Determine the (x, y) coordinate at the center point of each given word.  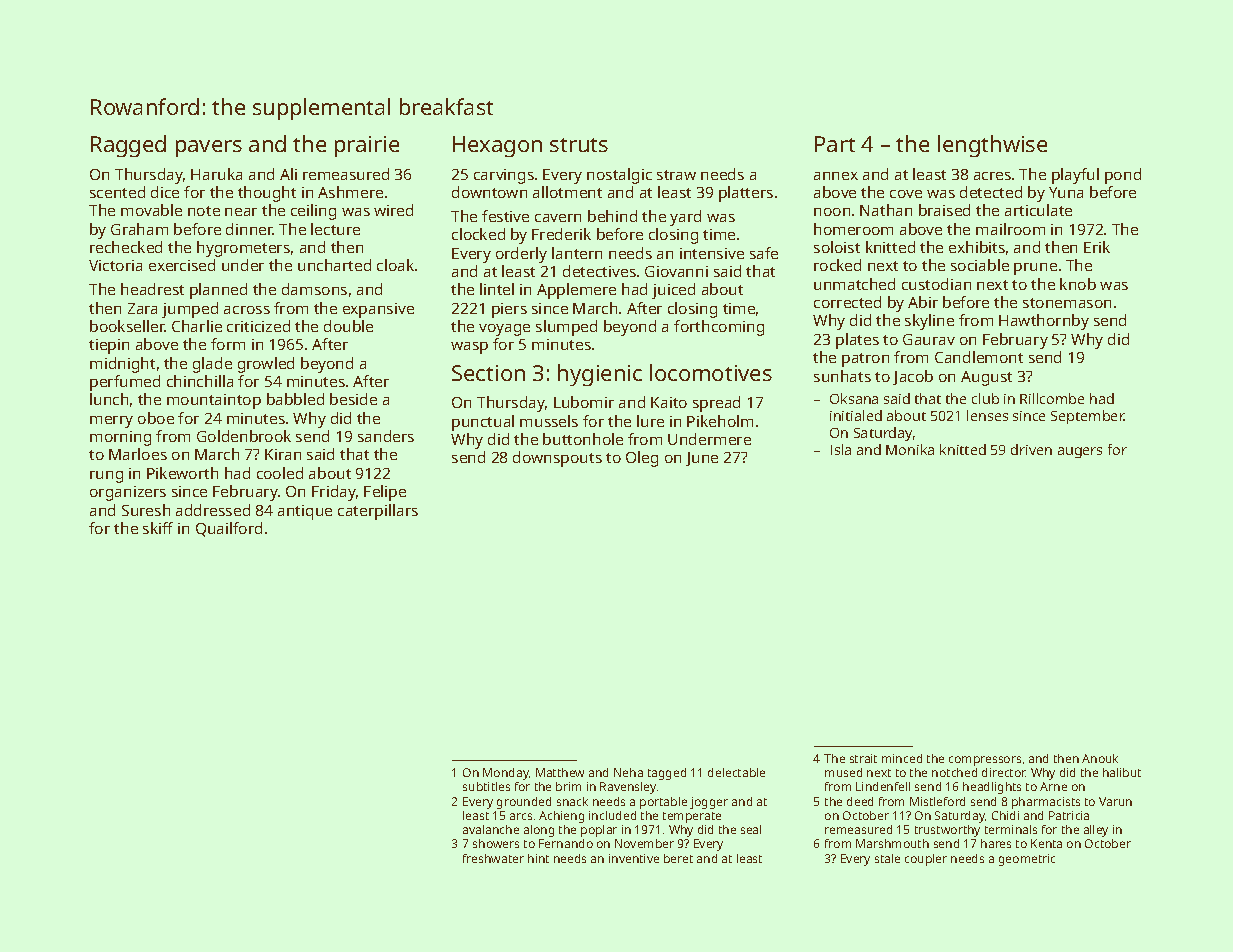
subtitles (486, 786)
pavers (209, 148)
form (228, 344)
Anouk (1100, 758)
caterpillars (378, 512)
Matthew (560, 772)
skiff (158, 528)
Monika (910, 449)
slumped (566, 328)
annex (836, 176)
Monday (506, 774)
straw (676, 175)
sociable (980, 265)
